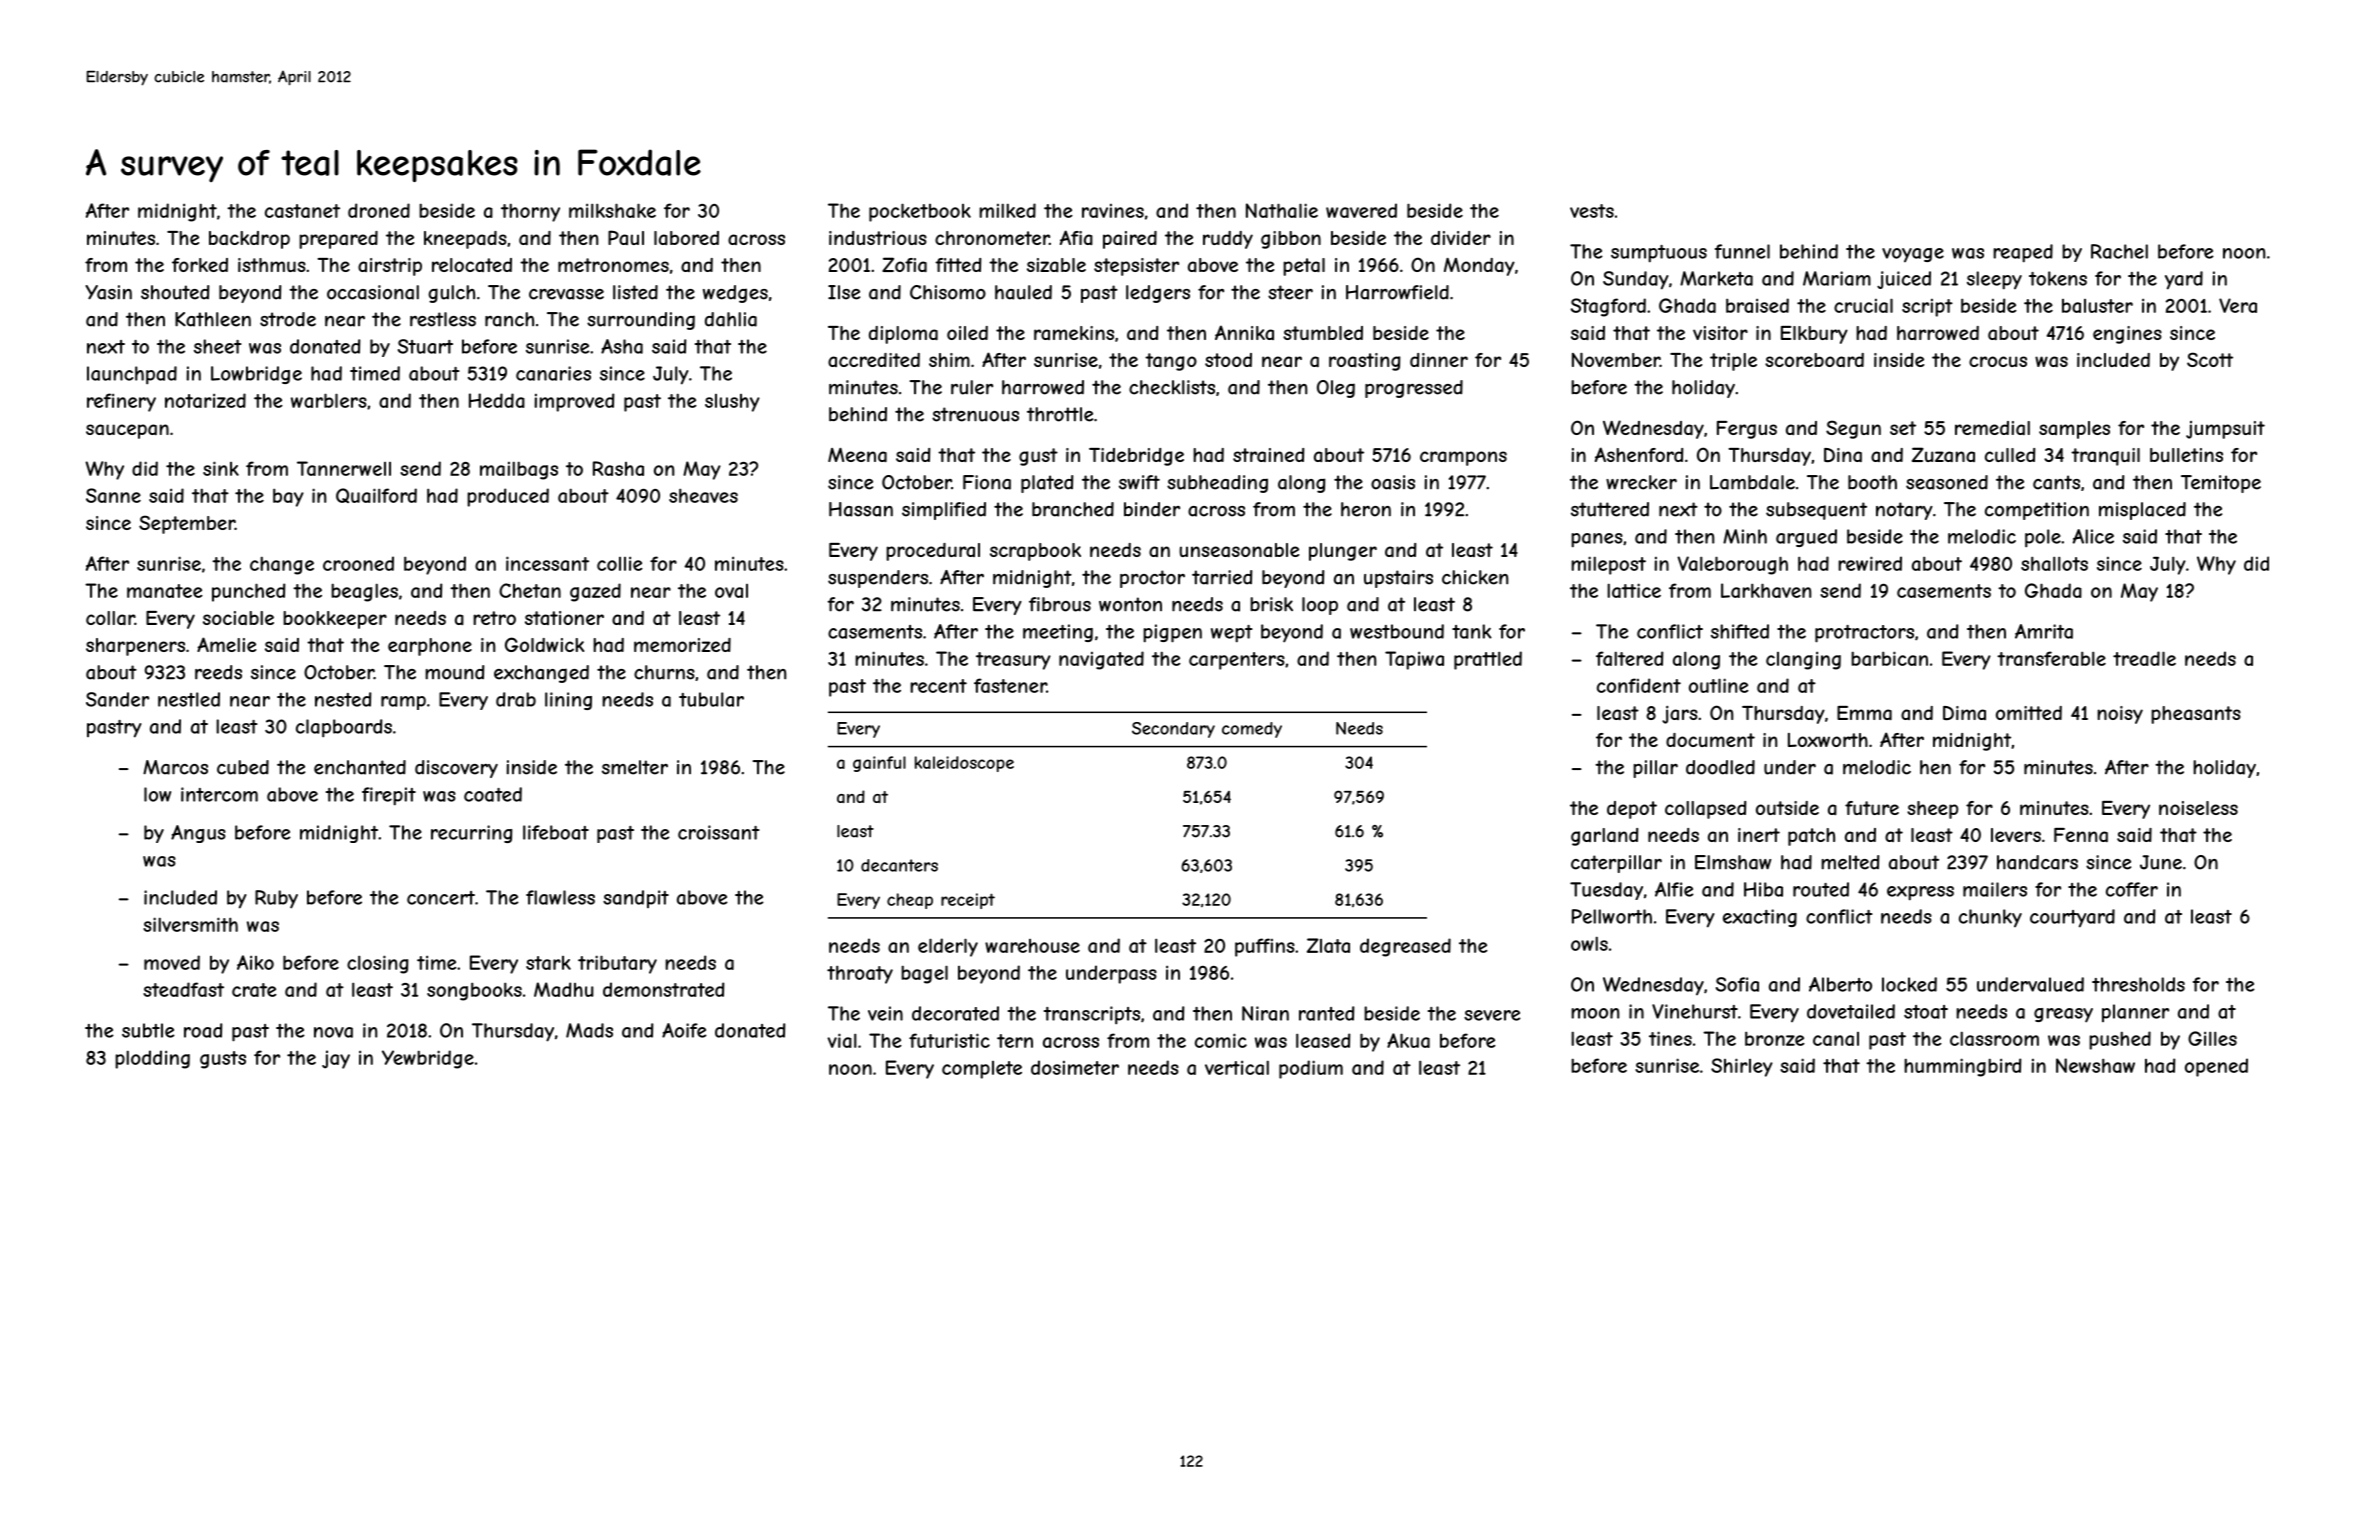  Describe the element at coordinates (190, 924) in the page. I see `silversmith` at that location.
